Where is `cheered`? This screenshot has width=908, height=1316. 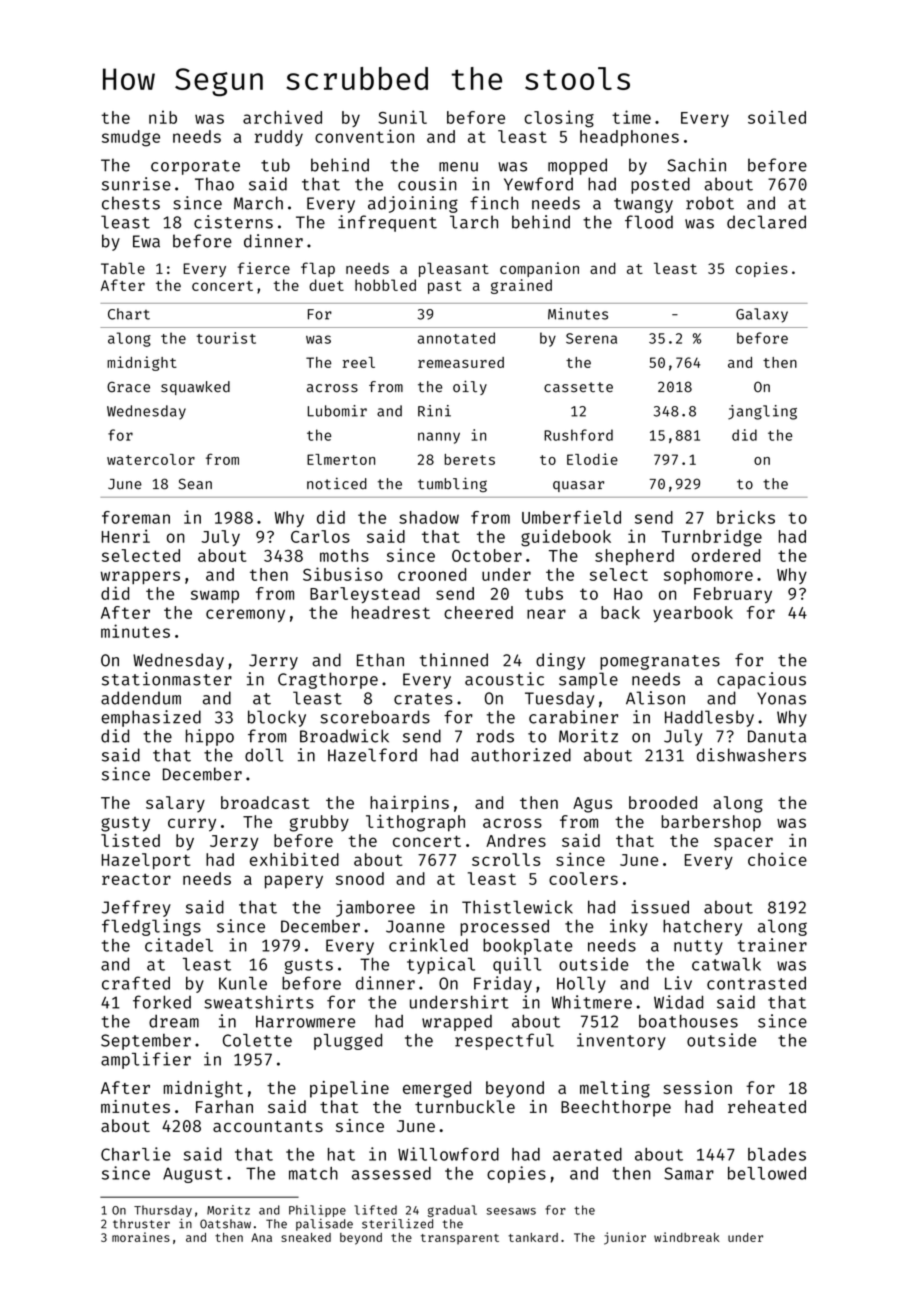
cheered is located at coordinates (478, 612).
